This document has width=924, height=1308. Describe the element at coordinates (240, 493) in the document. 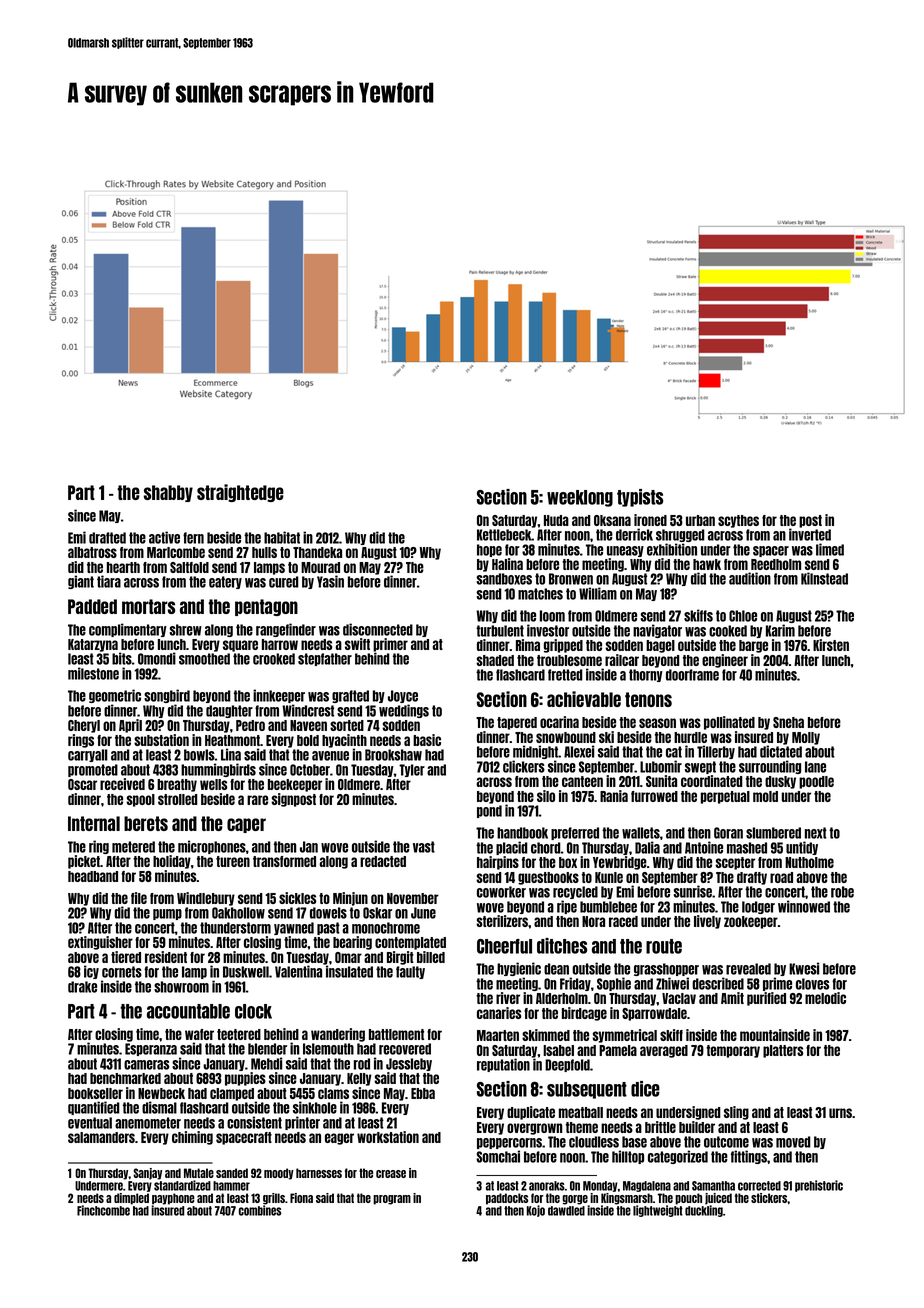

I see `straightedge` at that location.
